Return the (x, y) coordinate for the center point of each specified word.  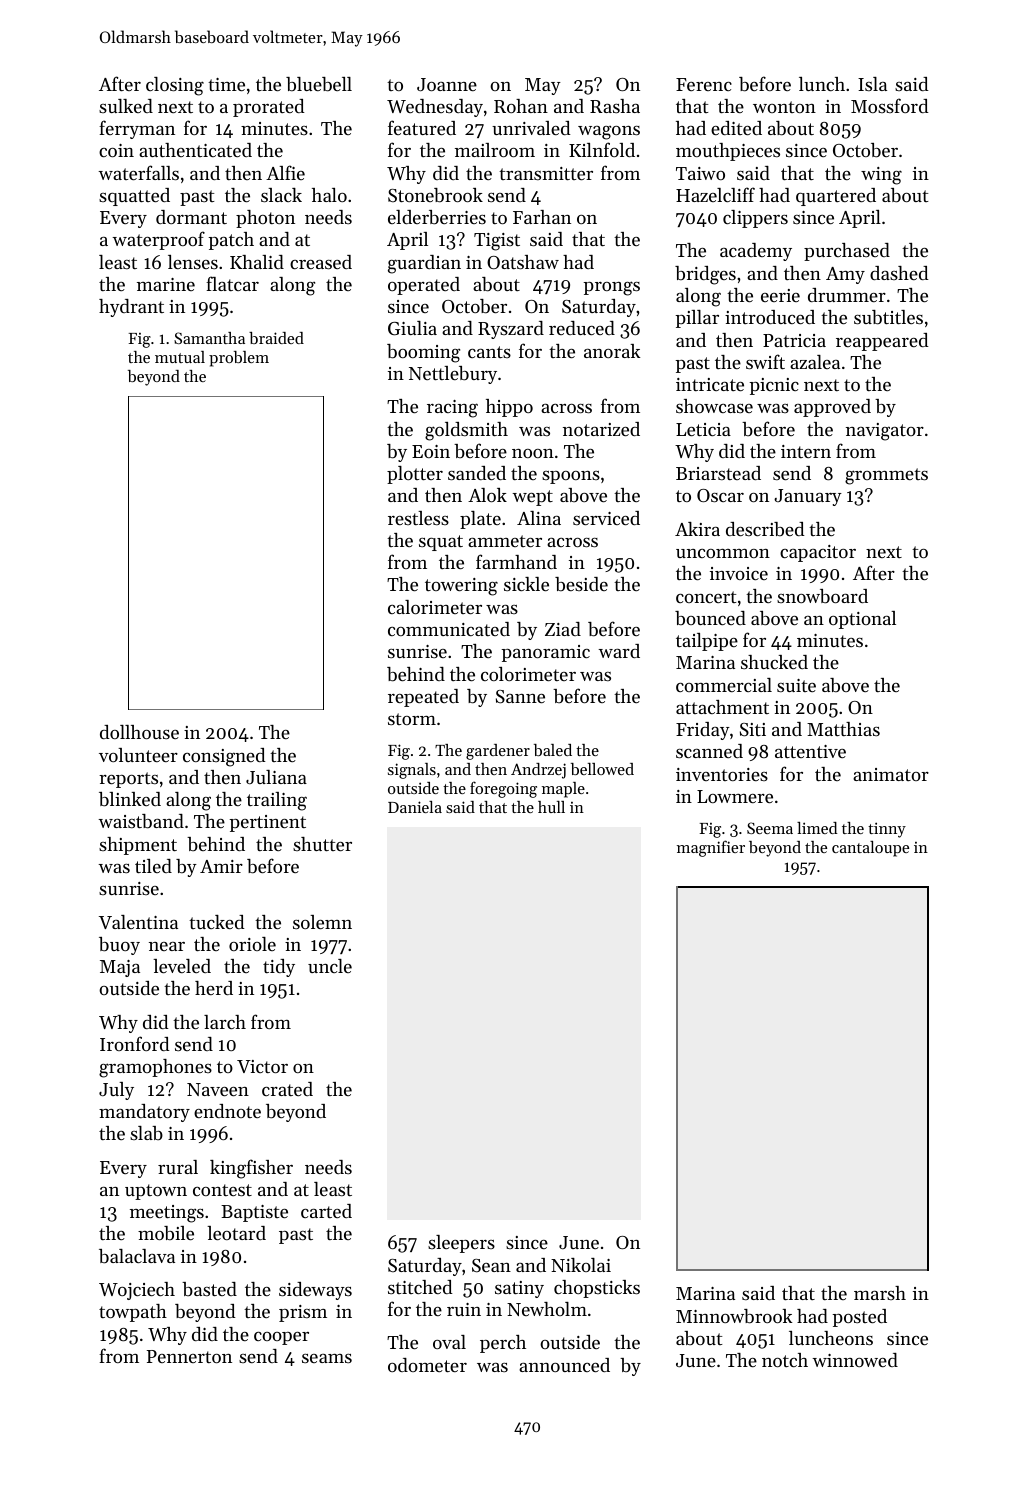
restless (418, 518)
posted (859, 1318)
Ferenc (704, 84)
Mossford (890, 105)
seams (327, 1358)
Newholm (547, 1309)
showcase (714, 406)
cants (489, 352)
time (226, 84)
